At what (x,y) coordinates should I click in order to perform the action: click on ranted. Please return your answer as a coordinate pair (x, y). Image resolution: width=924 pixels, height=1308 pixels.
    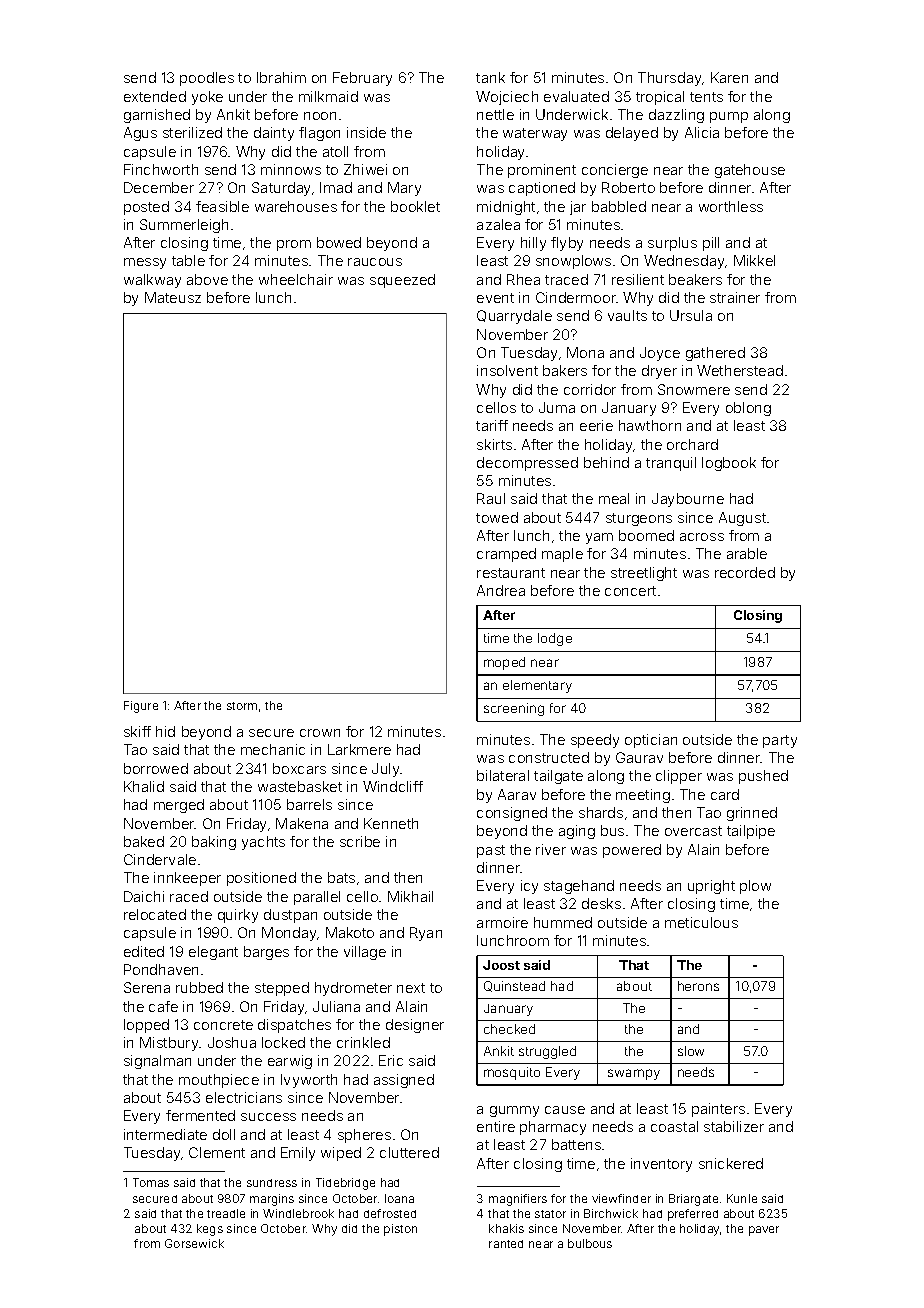
    Looking at the image, I should click on (506, 1244).
